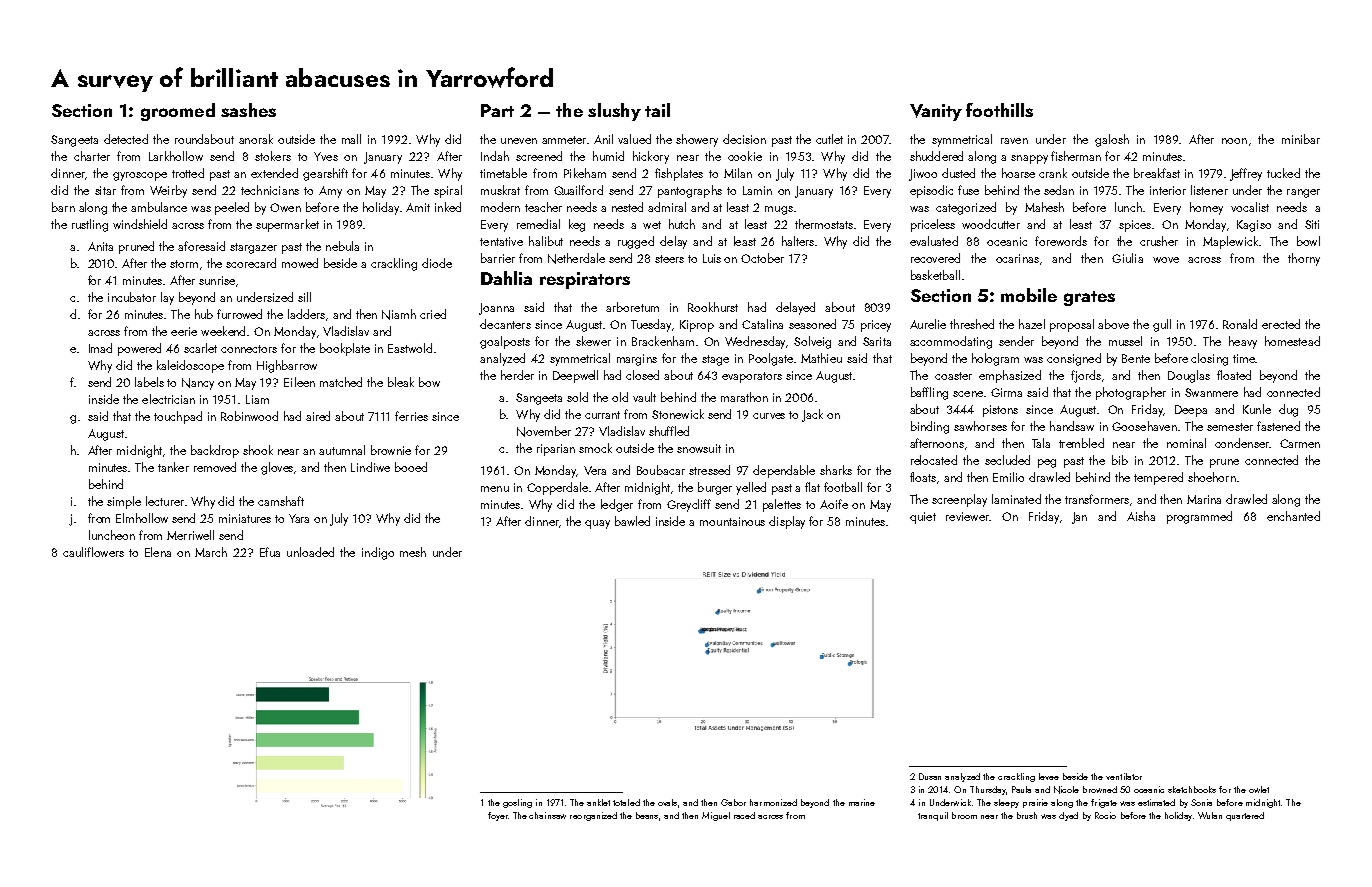 The height and width of the document is (887, 1372). I want to click on baffling, so click(929, 393).
